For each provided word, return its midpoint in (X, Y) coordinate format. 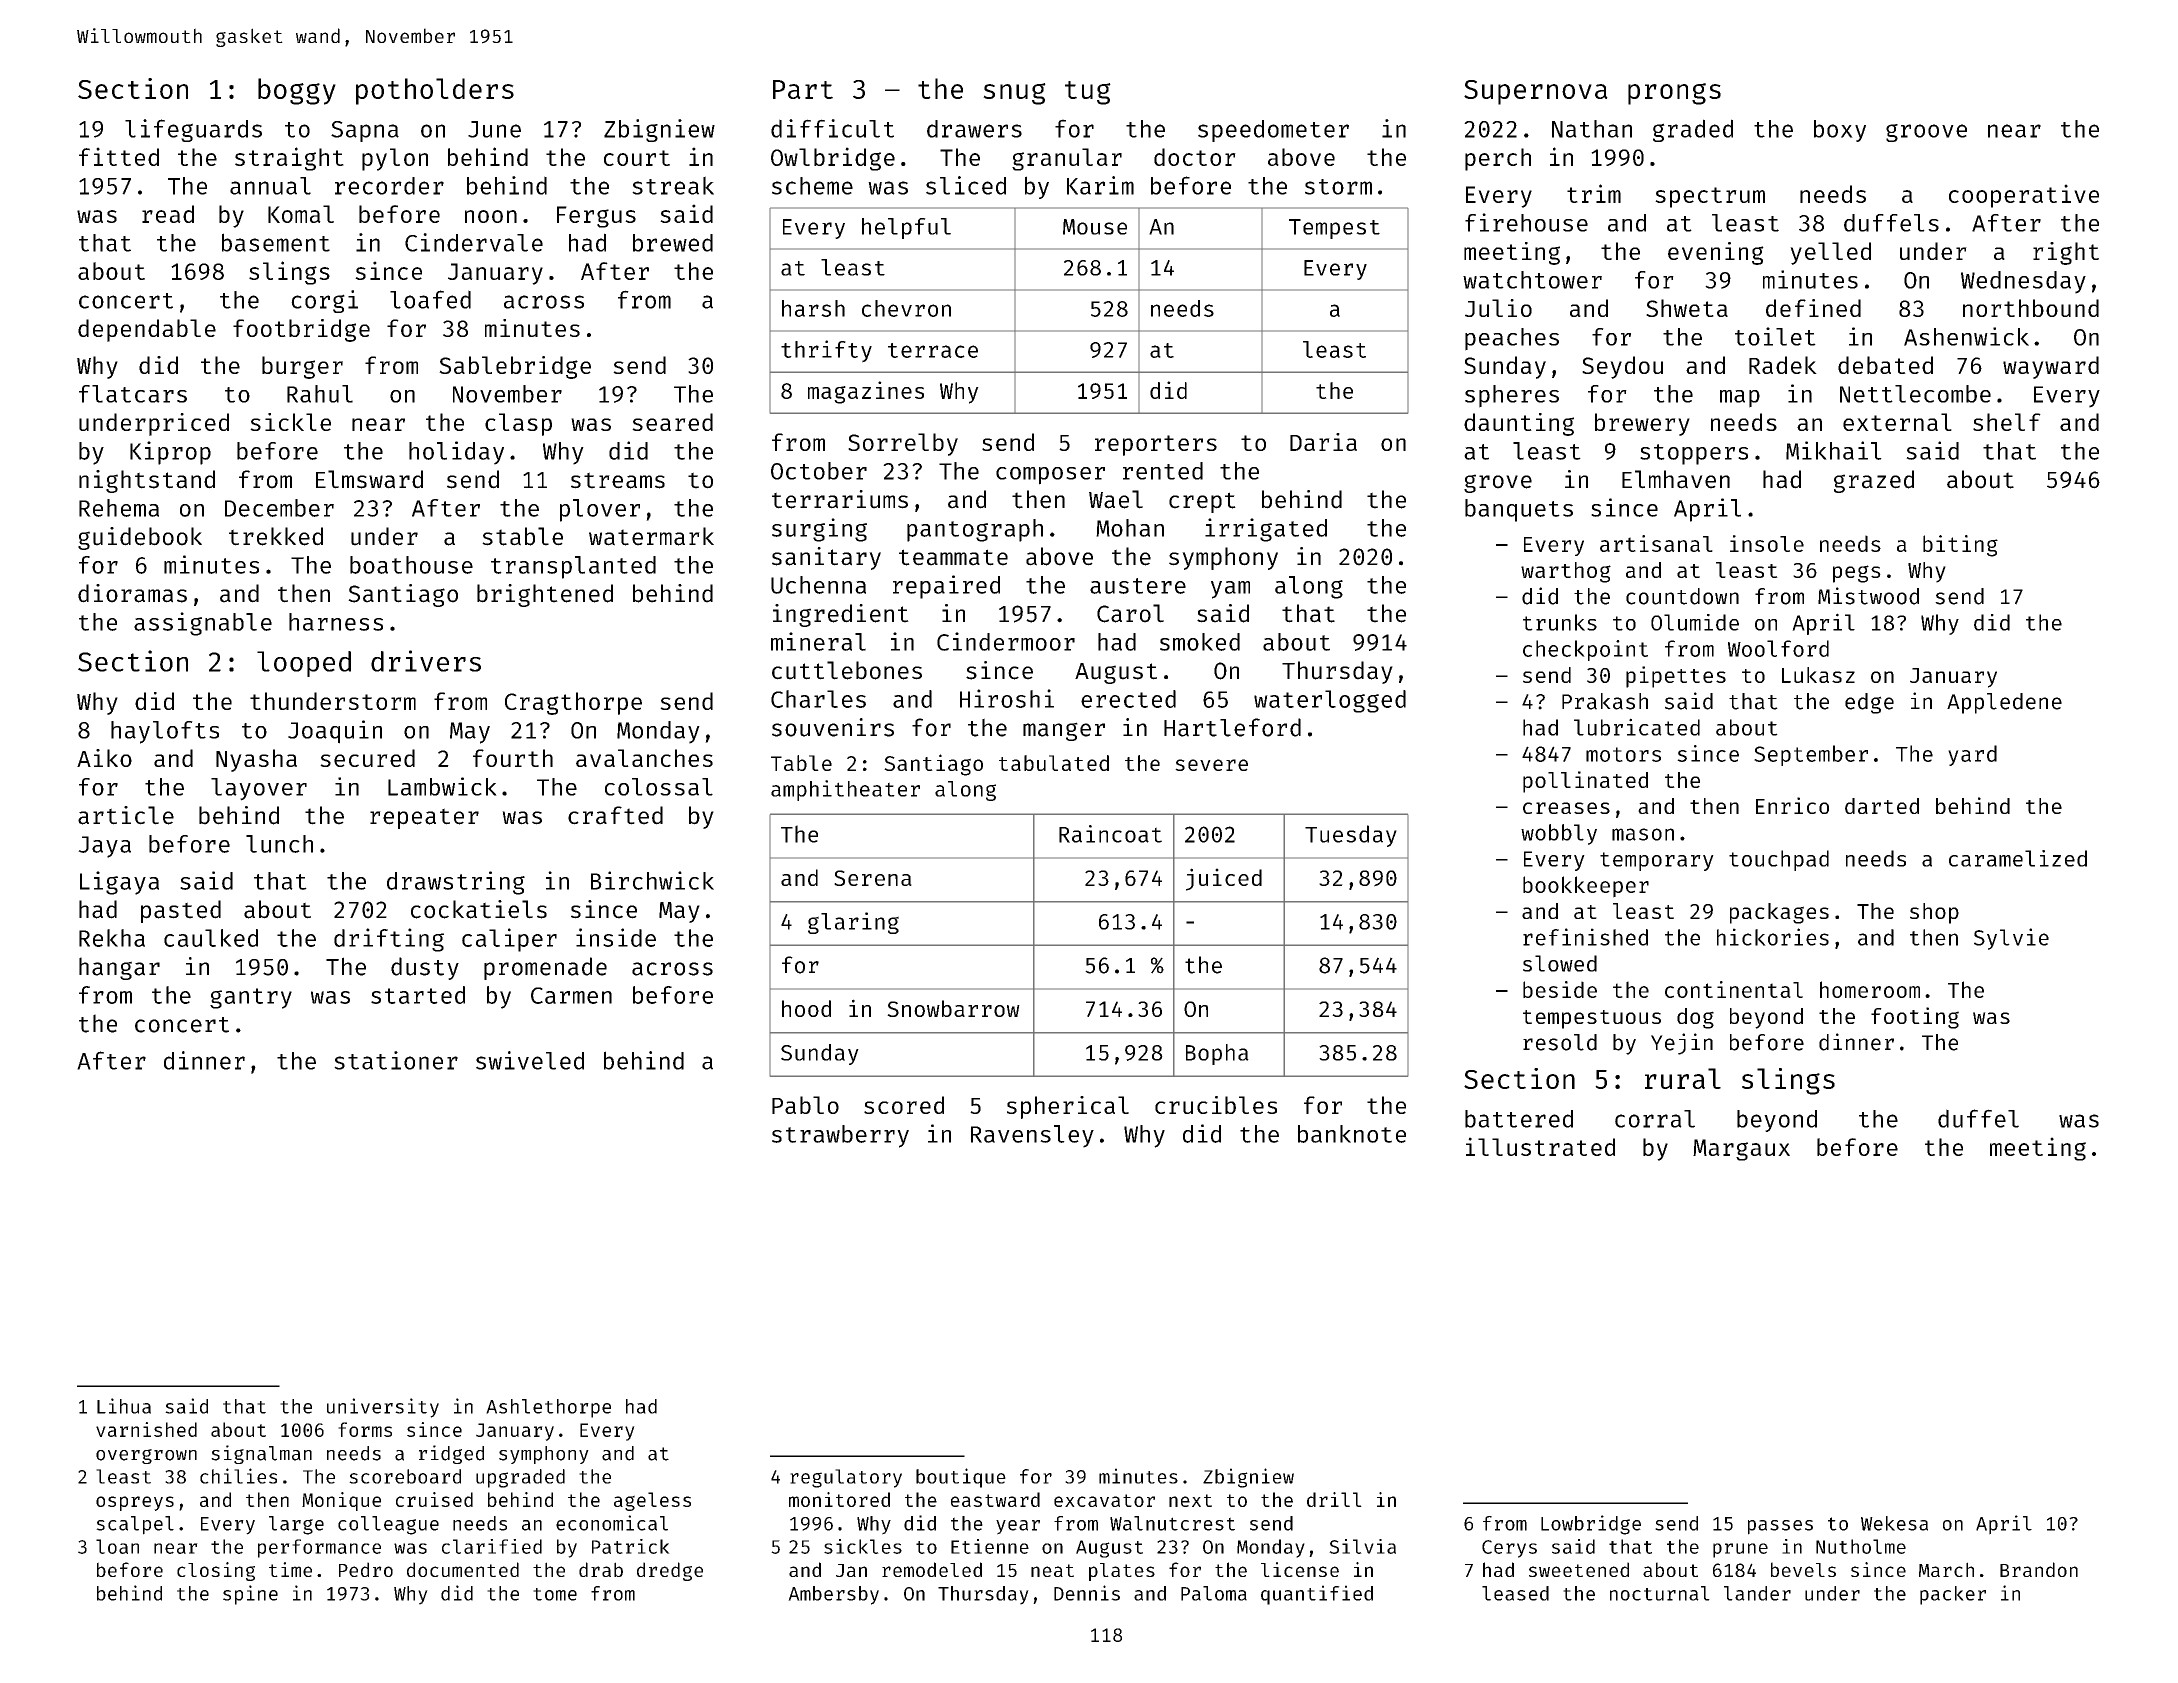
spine (250, 1595)
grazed (1874, 481)
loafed (430, 299)
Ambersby (833, 1595)
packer (1953, 1595)
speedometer (1273, 131)
